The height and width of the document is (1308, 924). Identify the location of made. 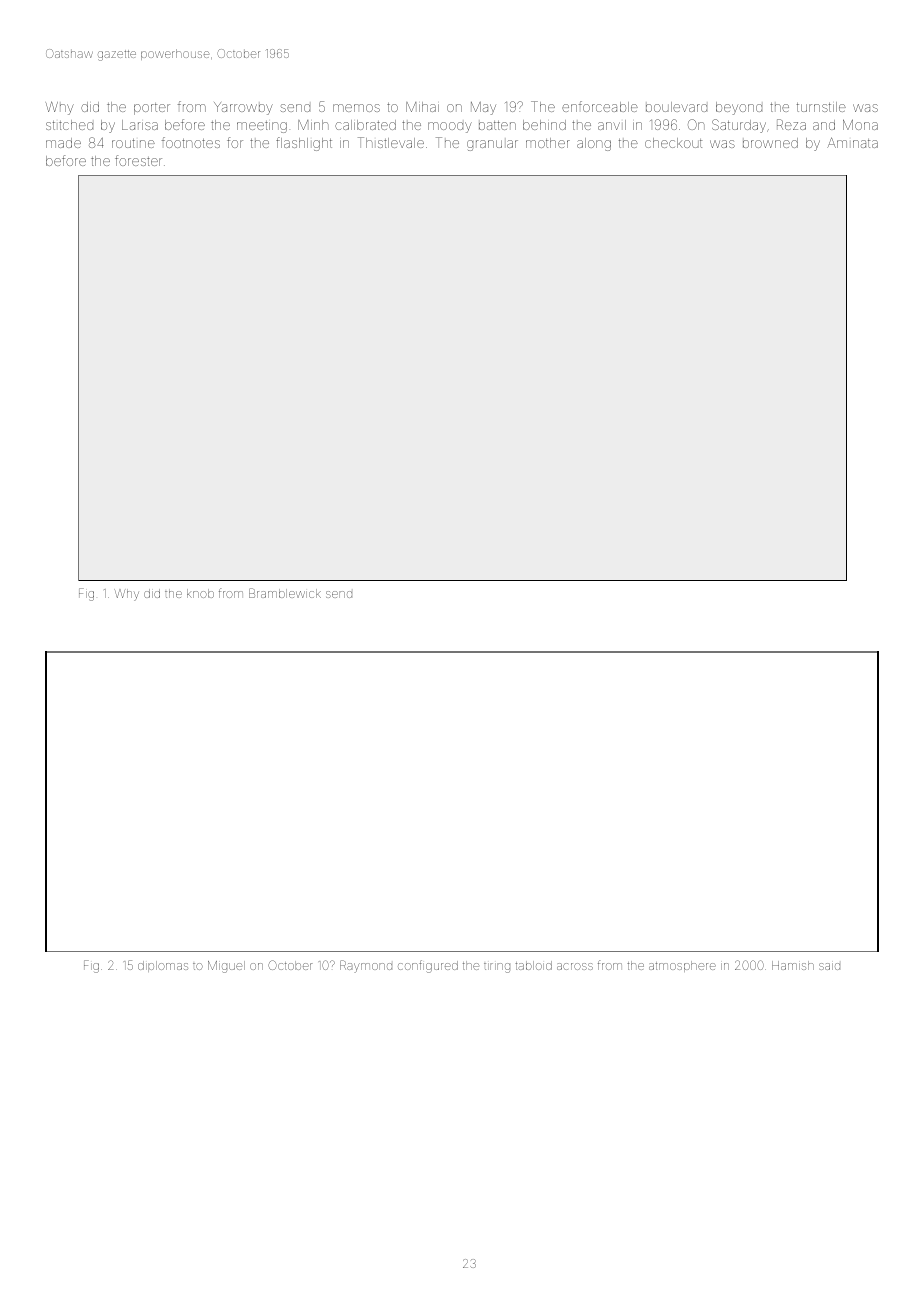
(63, 143).
